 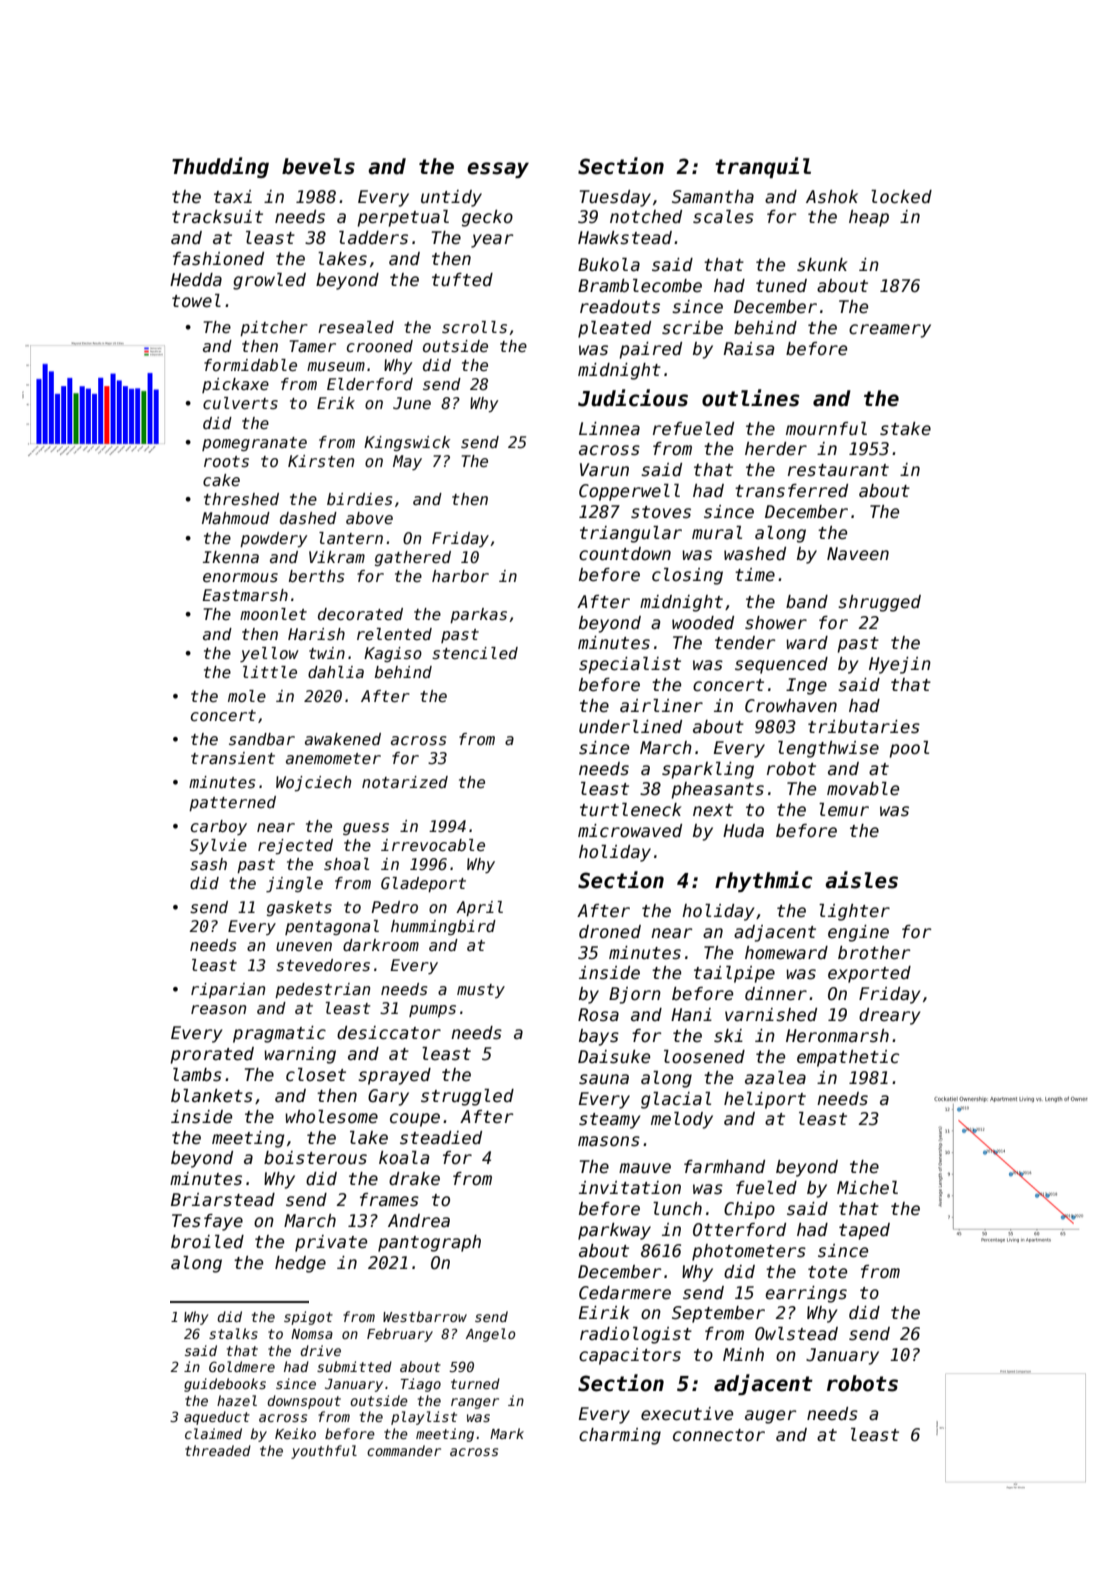 What do you see at coordinates (631, 810) in the screenshot?
I see `turtleneck` at bounding box center [631, 810].
